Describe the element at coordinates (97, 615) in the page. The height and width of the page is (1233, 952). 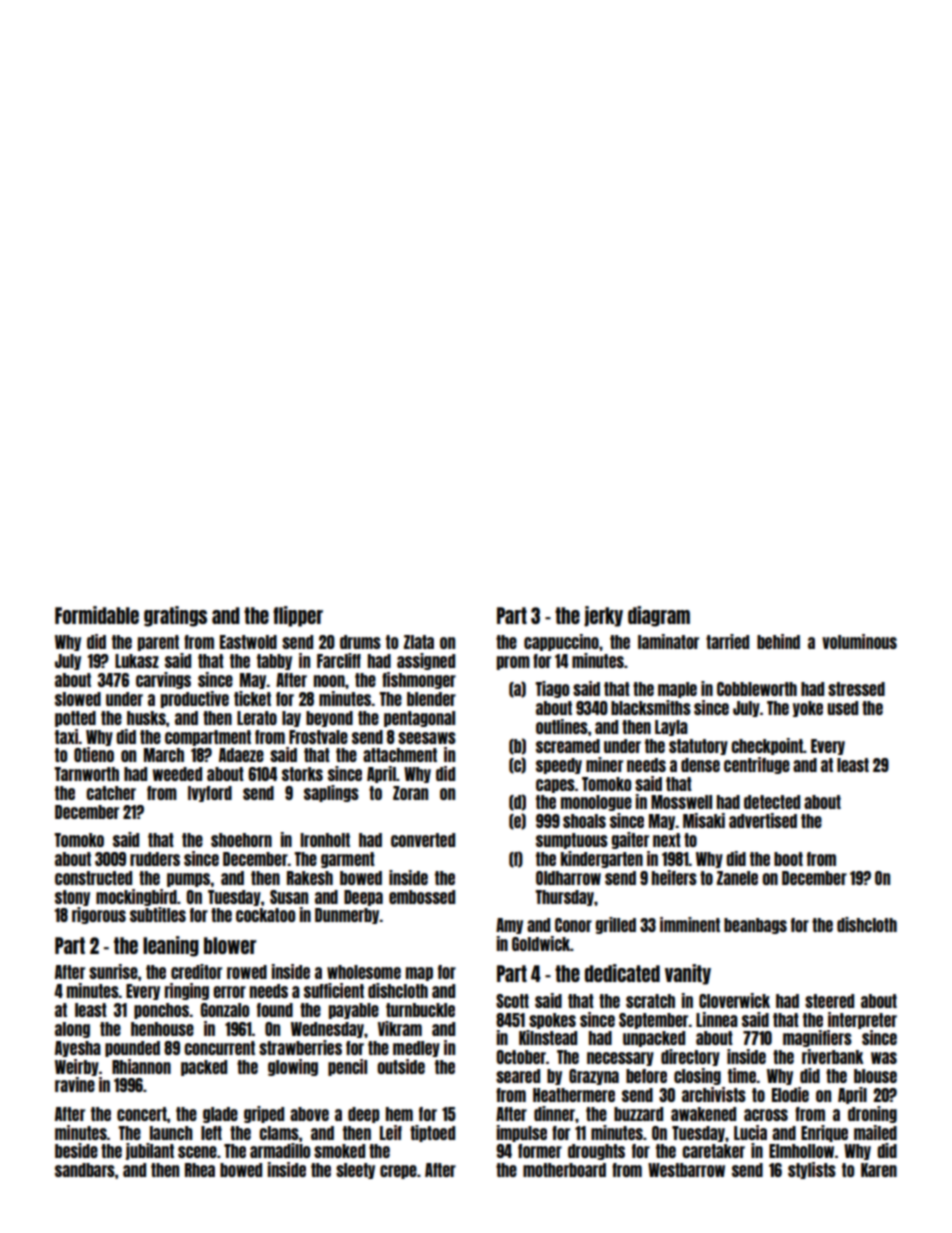
I see `Formidable` at that location.
